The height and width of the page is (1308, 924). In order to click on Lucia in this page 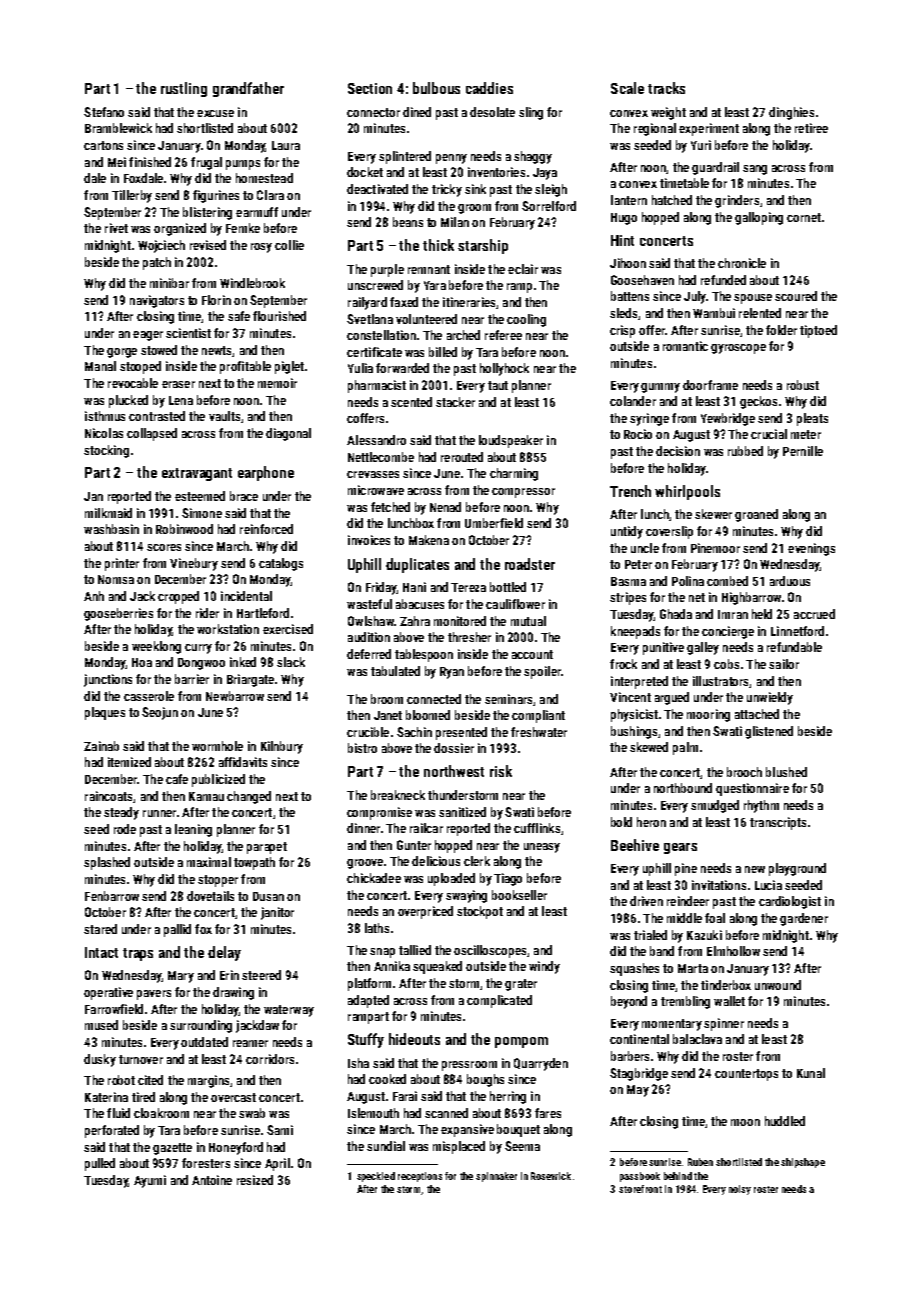, I will do `click(768, 885)`.
